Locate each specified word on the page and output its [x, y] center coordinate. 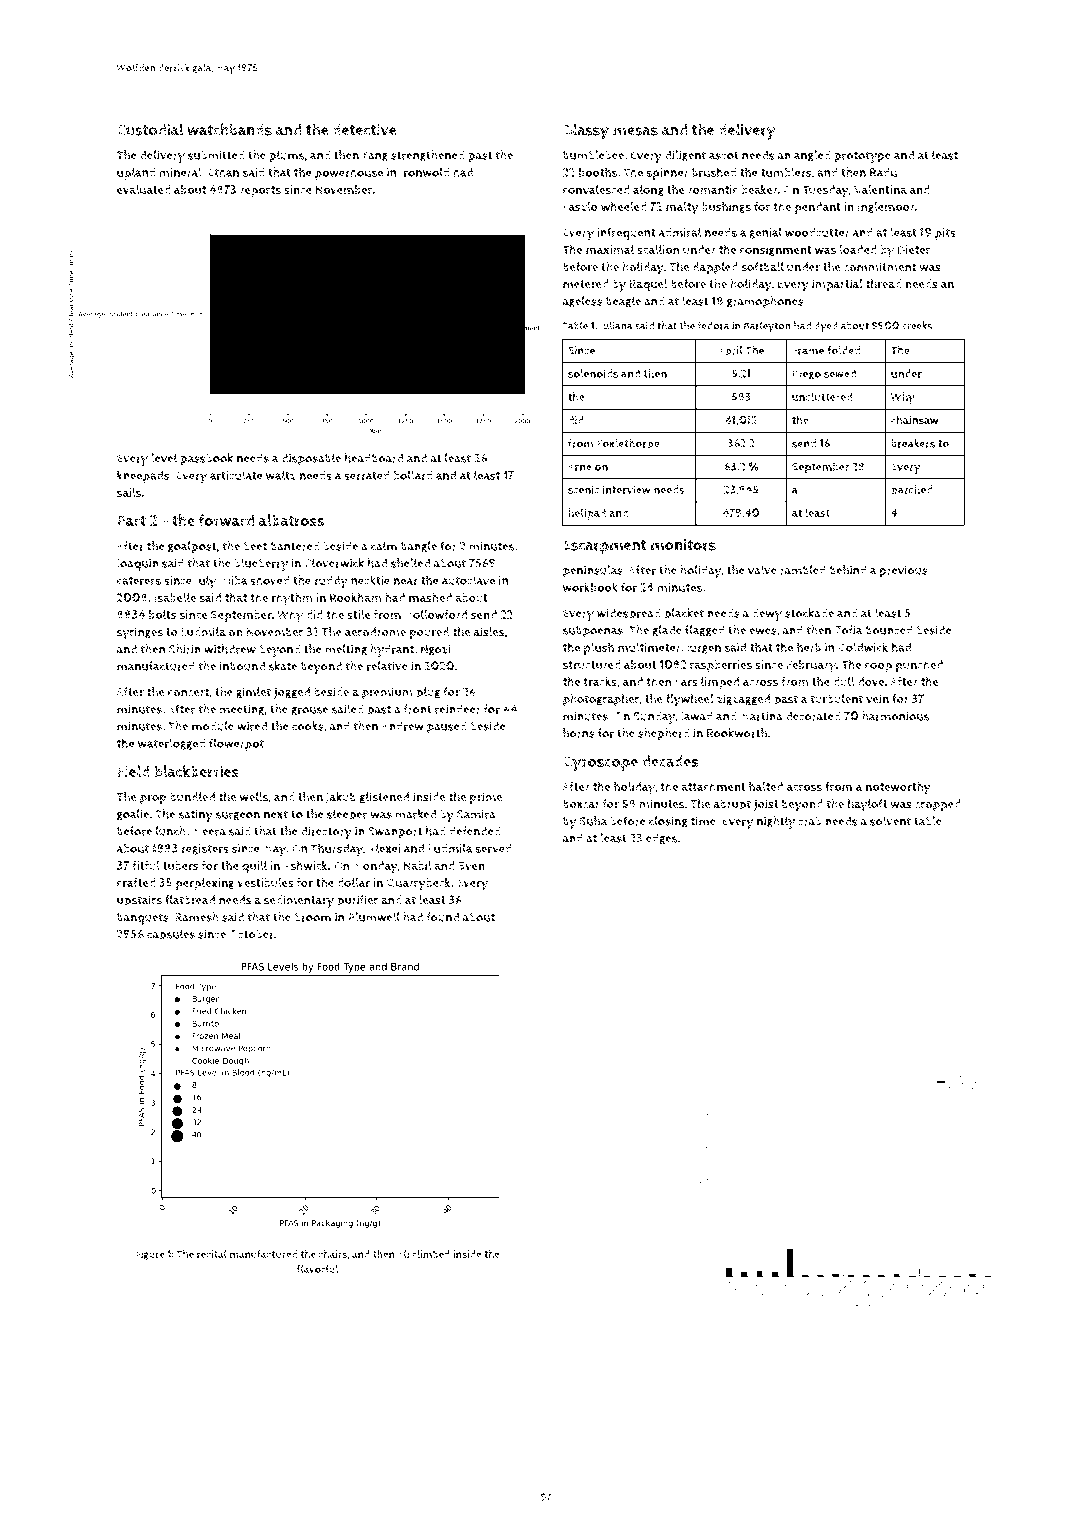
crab [809, 821]
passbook [206, 459]
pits [945, 234]
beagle [623, 302]
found [443, 917]
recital [212, 1254]
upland [136, 173]
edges [661, 839]
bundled [192, 797]
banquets [143, 918]
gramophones [765, 302]
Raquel [648, 285]
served [494, 848]
